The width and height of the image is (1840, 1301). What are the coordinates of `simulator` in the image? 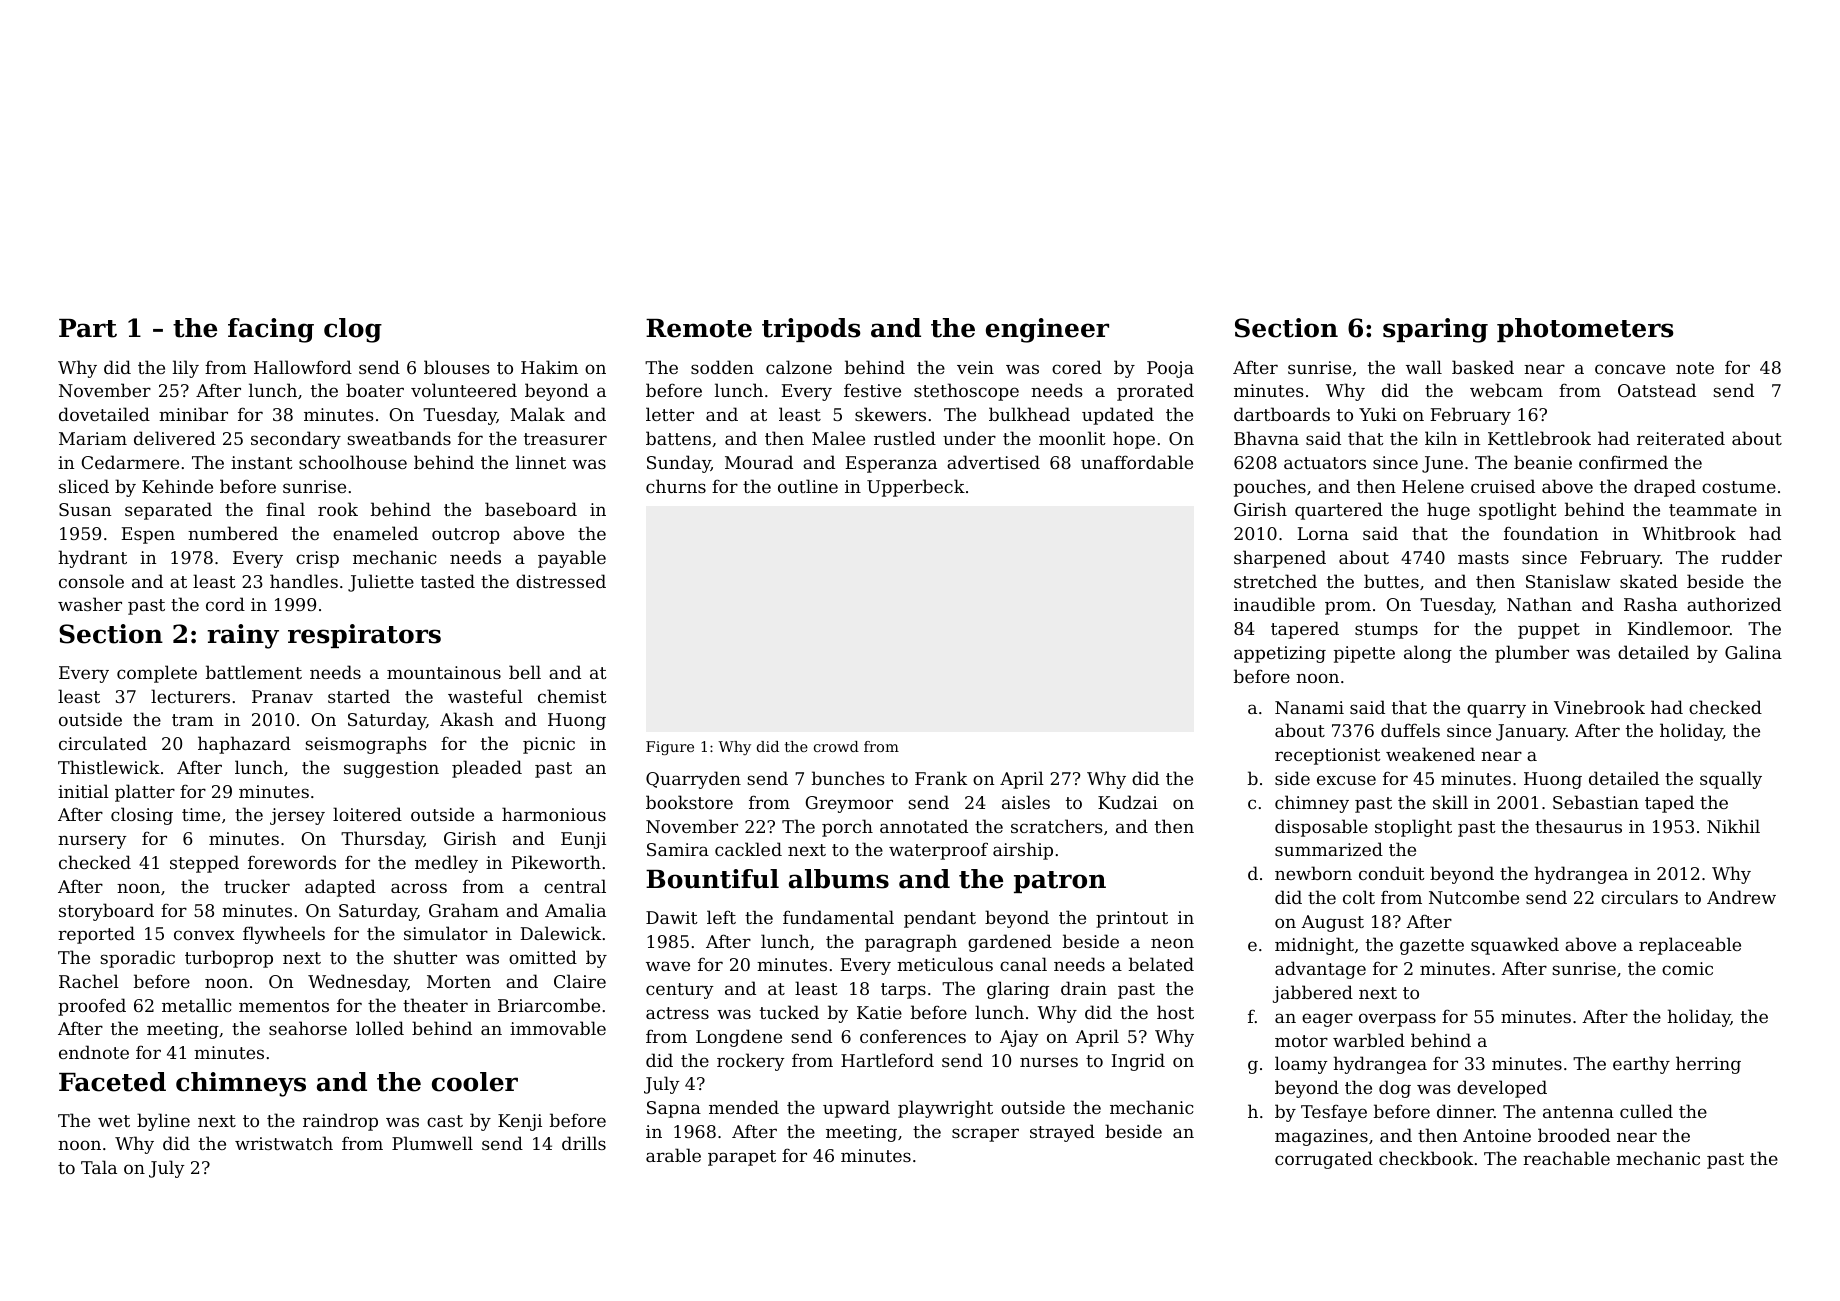 It's located at (446, 933).
